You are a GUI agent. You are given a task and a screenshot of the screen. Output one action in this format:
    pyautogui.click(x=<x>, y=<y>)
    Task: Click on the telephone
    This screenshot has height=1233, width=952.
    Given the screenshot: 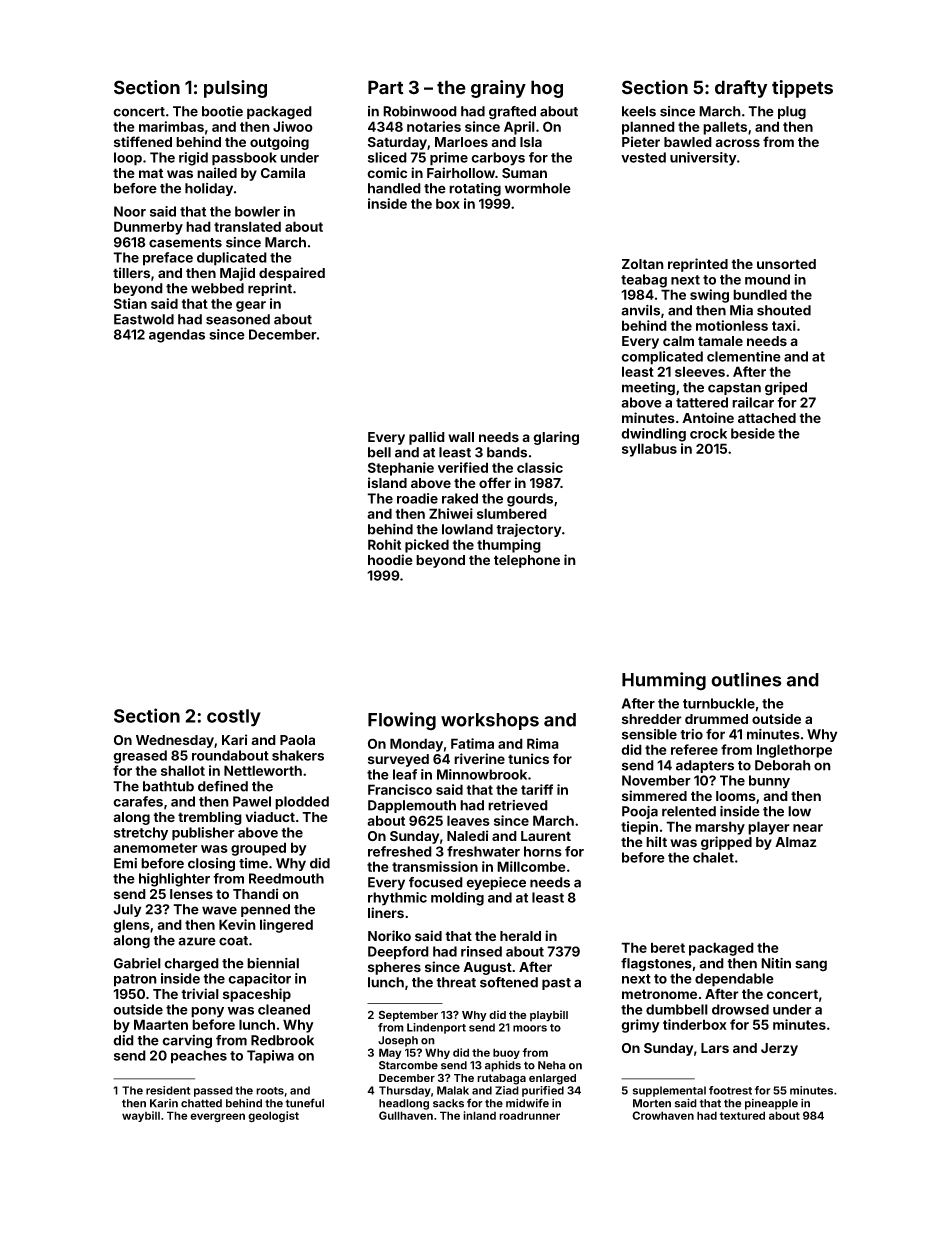 What is the action you would take?
    pyautogui.click(x=527, y=561)
